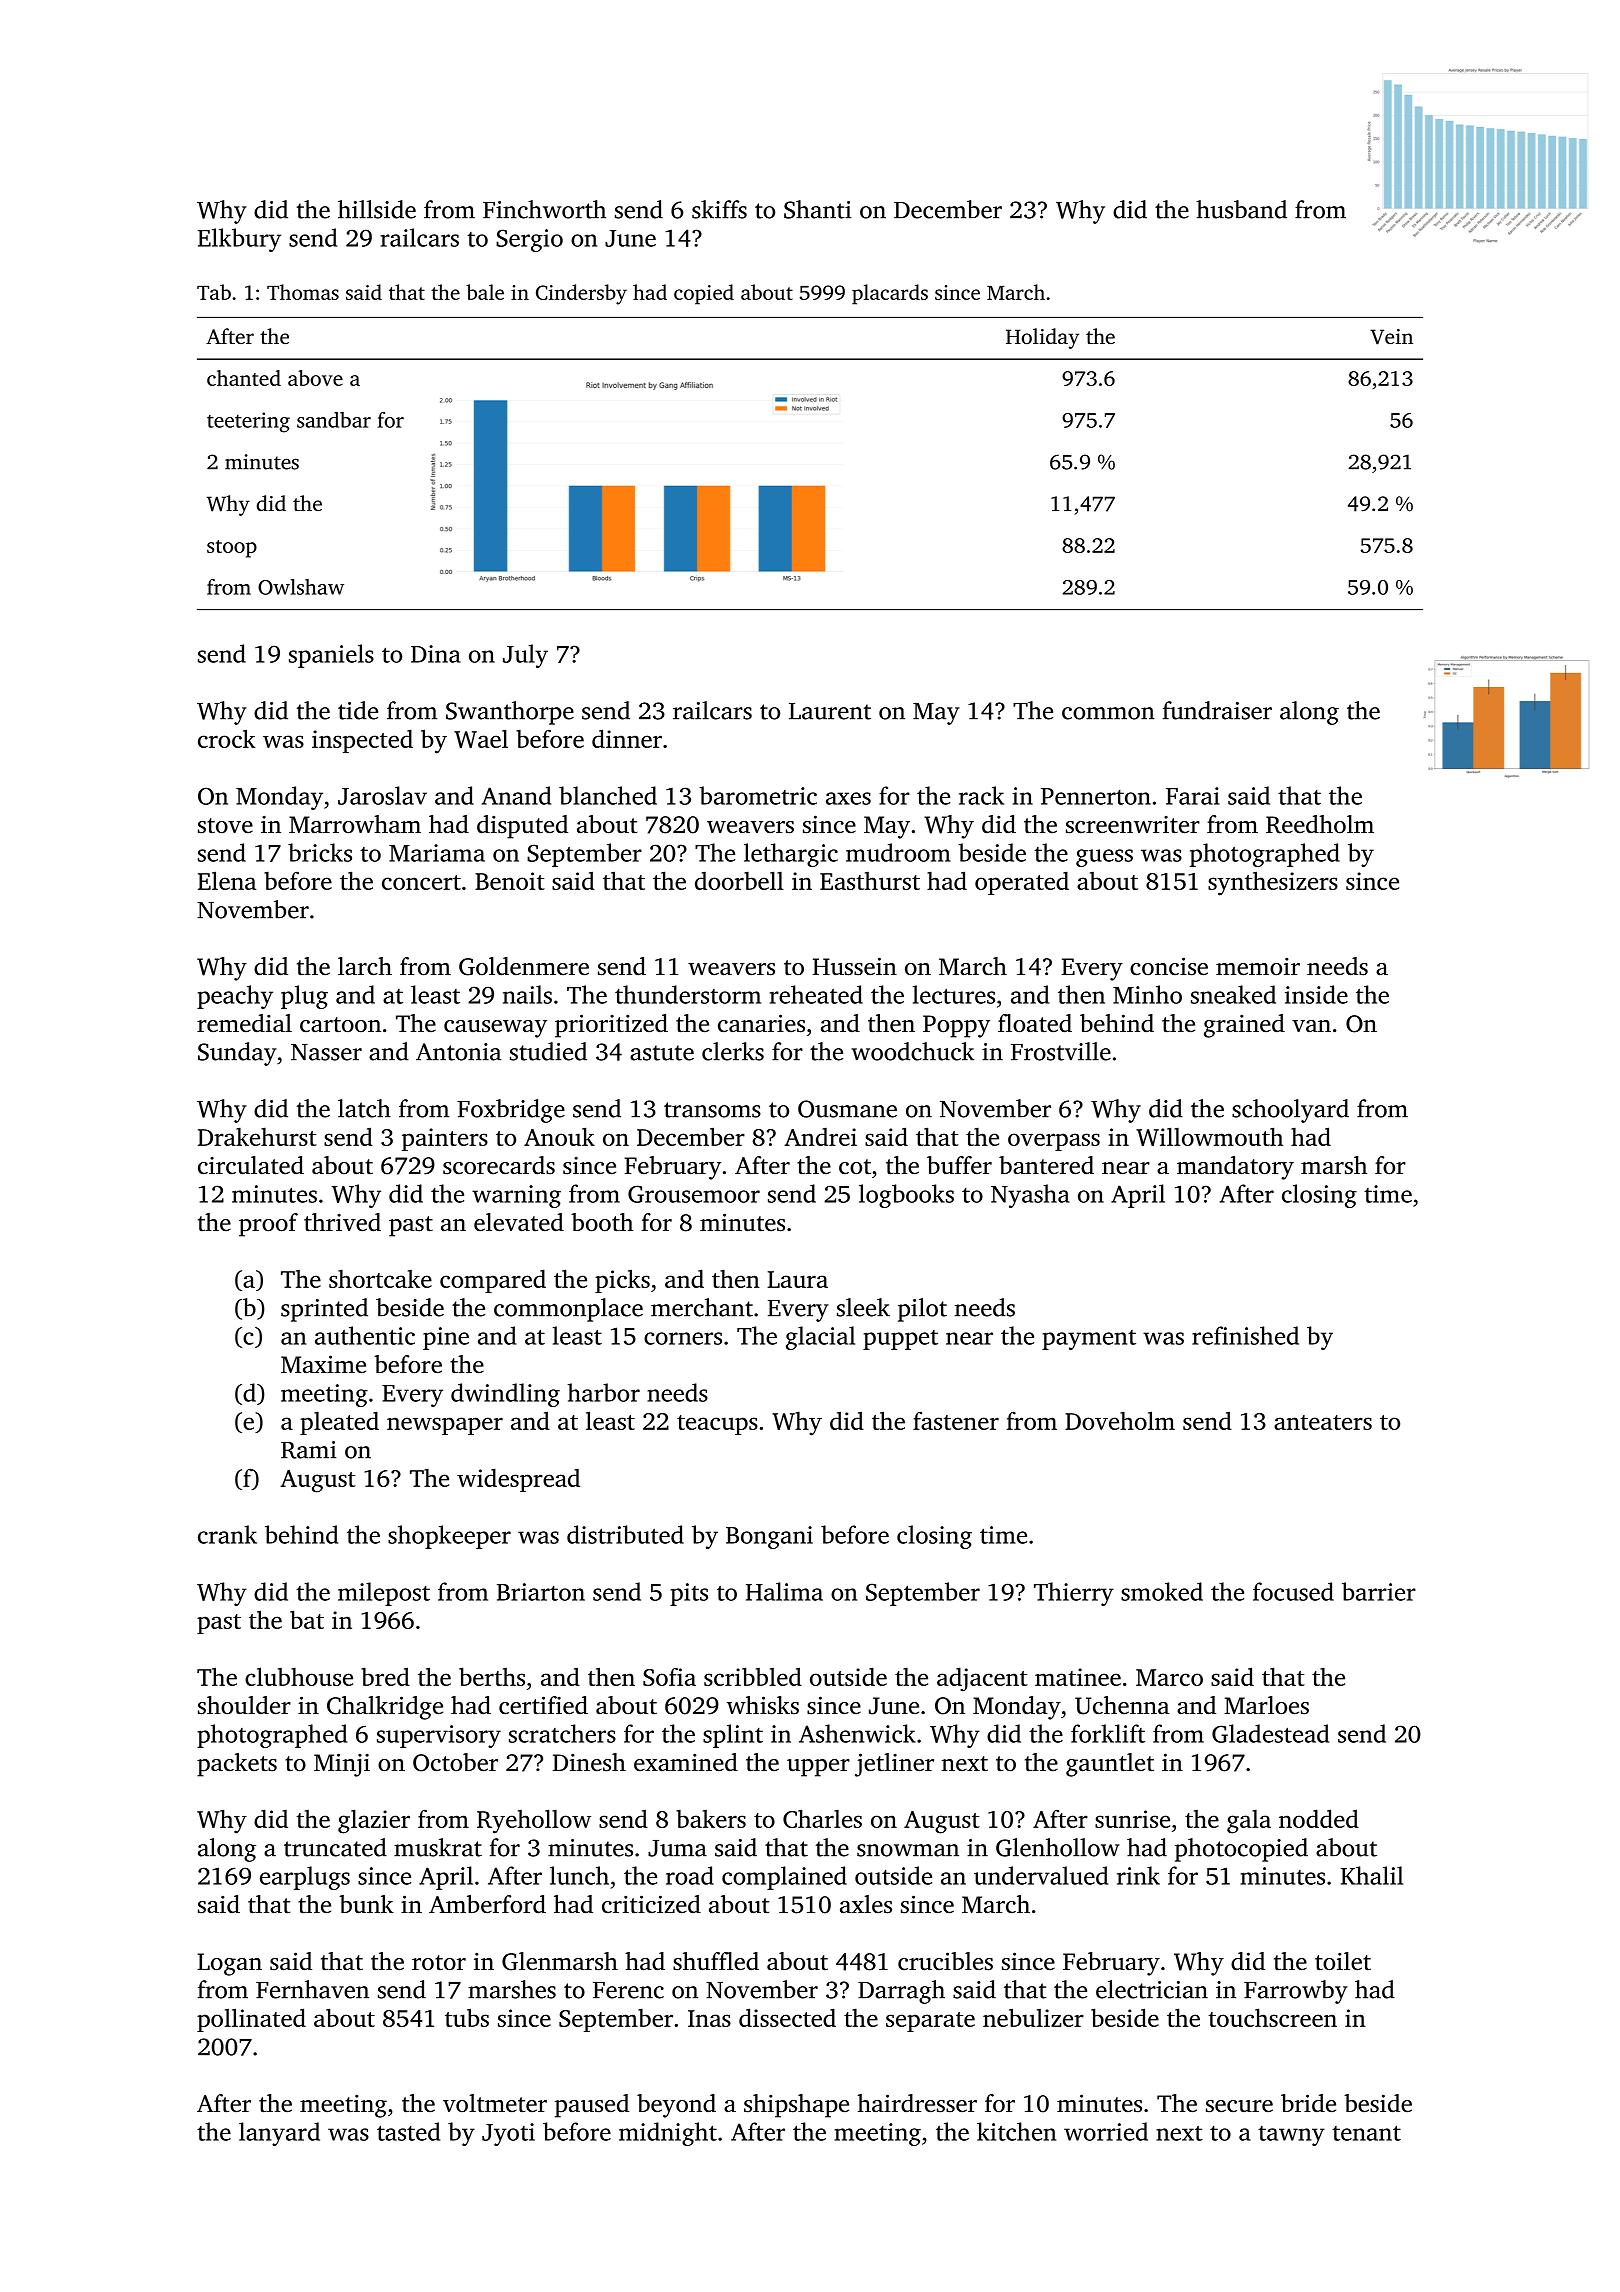 This screenshot has width=1620, height=2292. I want to click on Elena, so click(227, 880).
